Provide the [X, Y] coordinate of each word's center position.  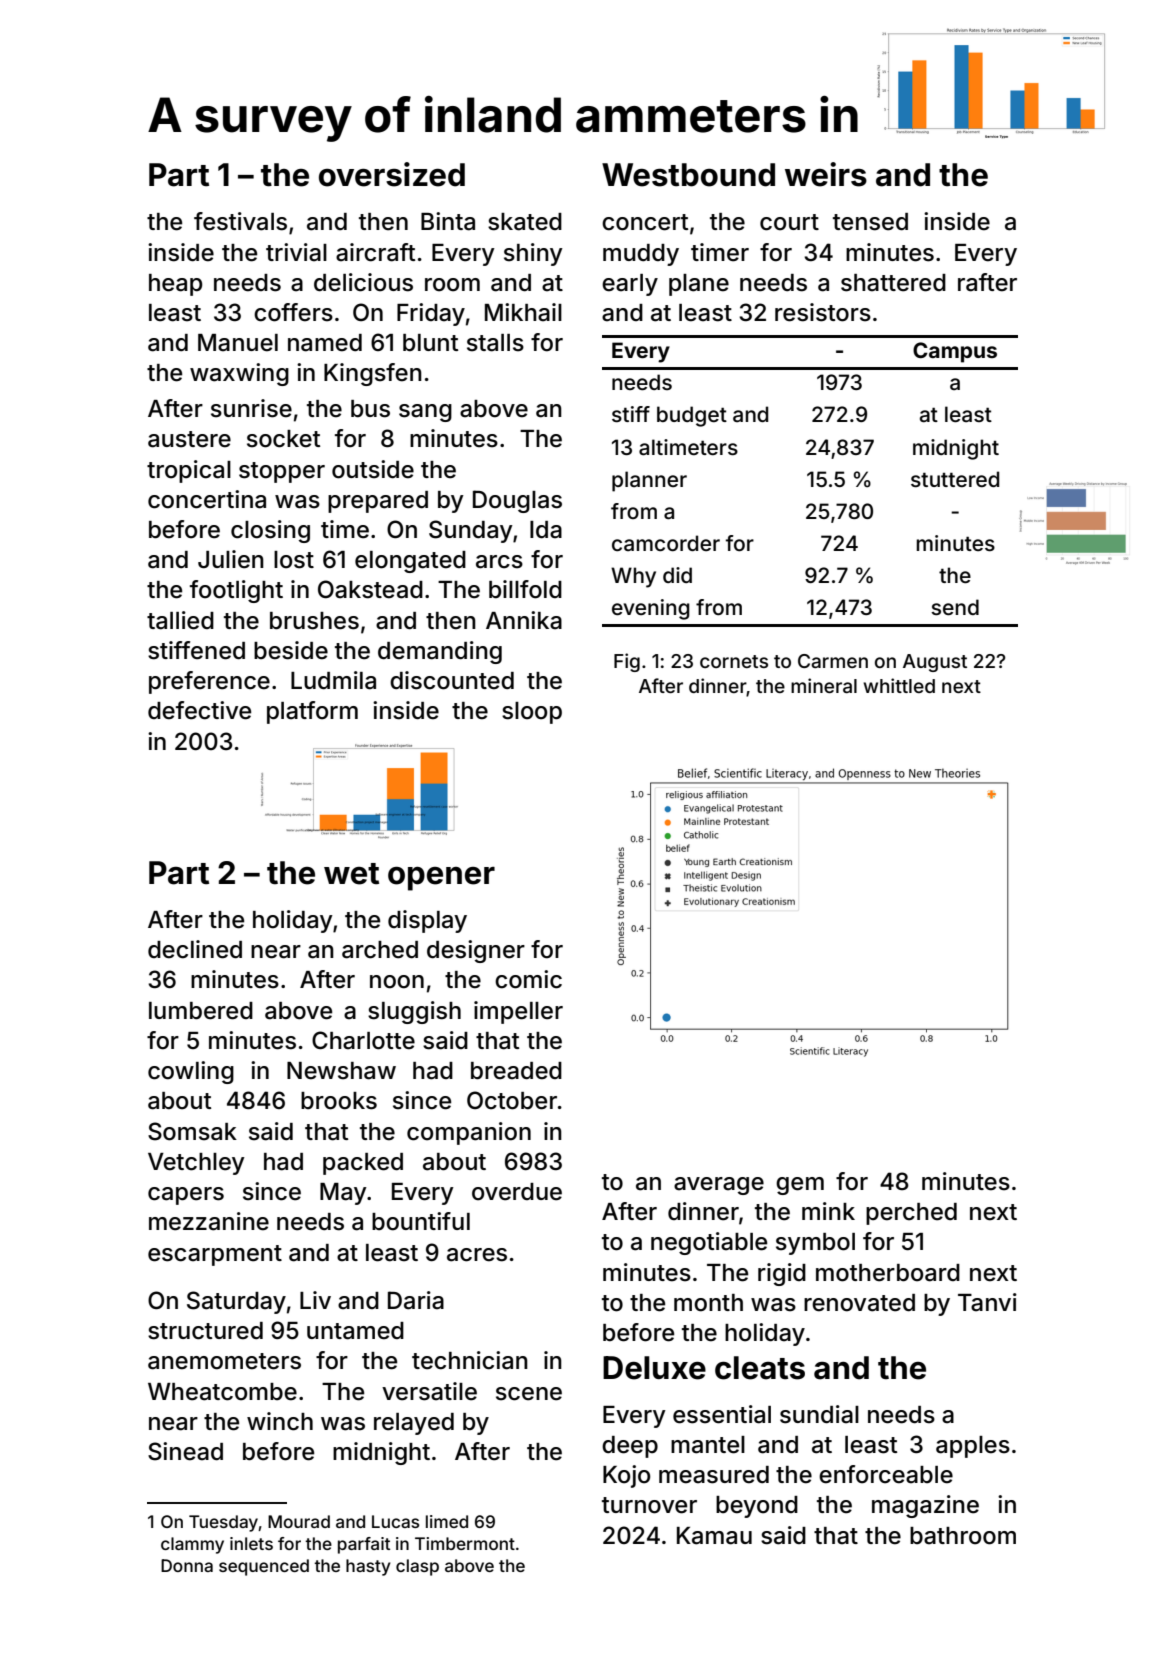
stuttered [955, 479]
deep [630, 1447]
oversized [392, 174]
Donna [187, 1565]
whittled [899, 685]
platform [312, 712]
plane [699, 285]
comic [528, 979]
